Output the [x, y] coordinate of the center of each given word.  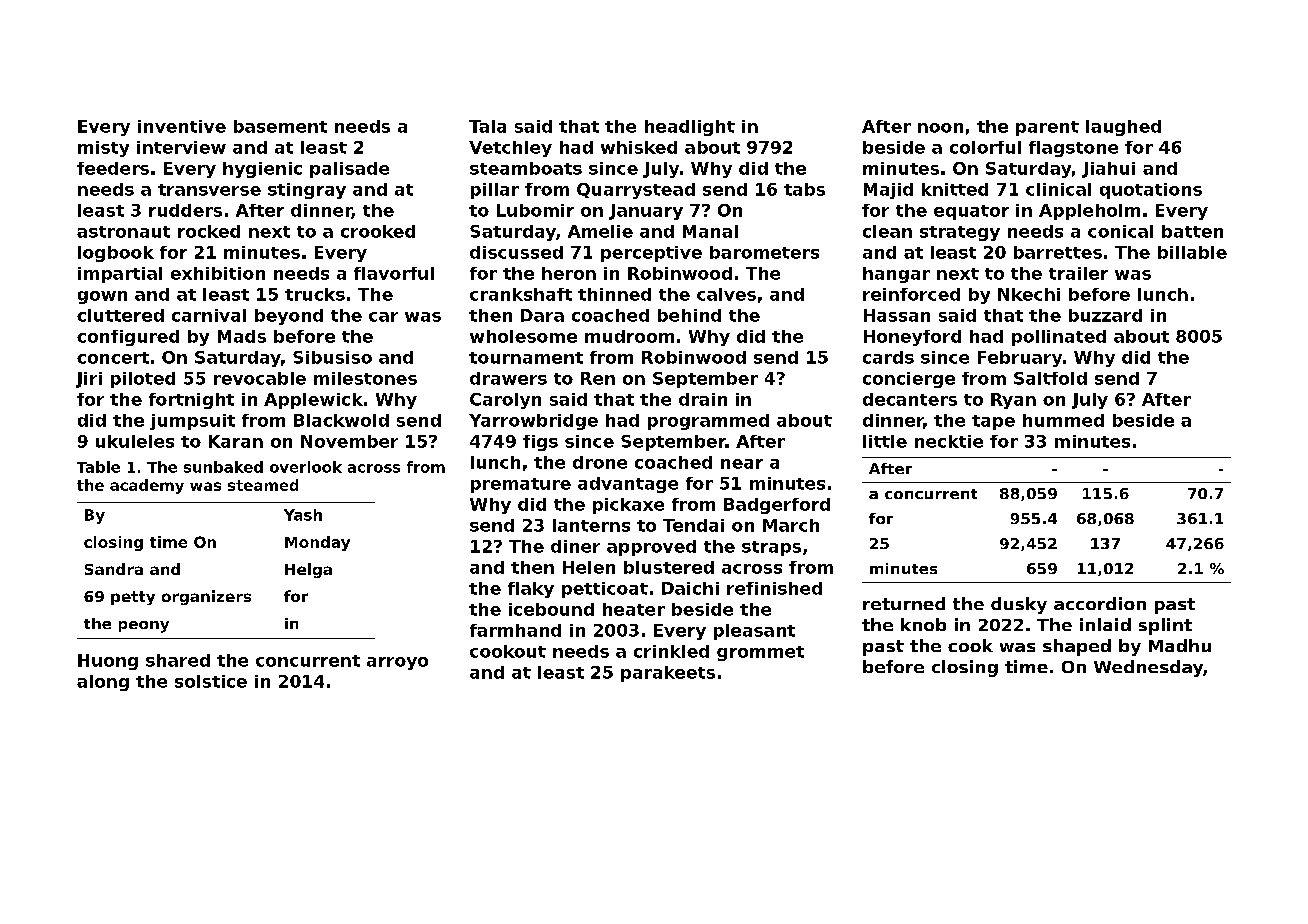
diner [575, 546]
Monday [317, 543]
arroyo [397, 663]
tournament [526, 358]
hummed [1063, 420]
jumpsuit [192, 422]
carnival [209, 315]
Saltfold [1050, 378]
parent [1047, 128]
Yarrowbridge [533, 422]
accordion [1100, 603]
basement [280, 126]
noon [940, 128]
